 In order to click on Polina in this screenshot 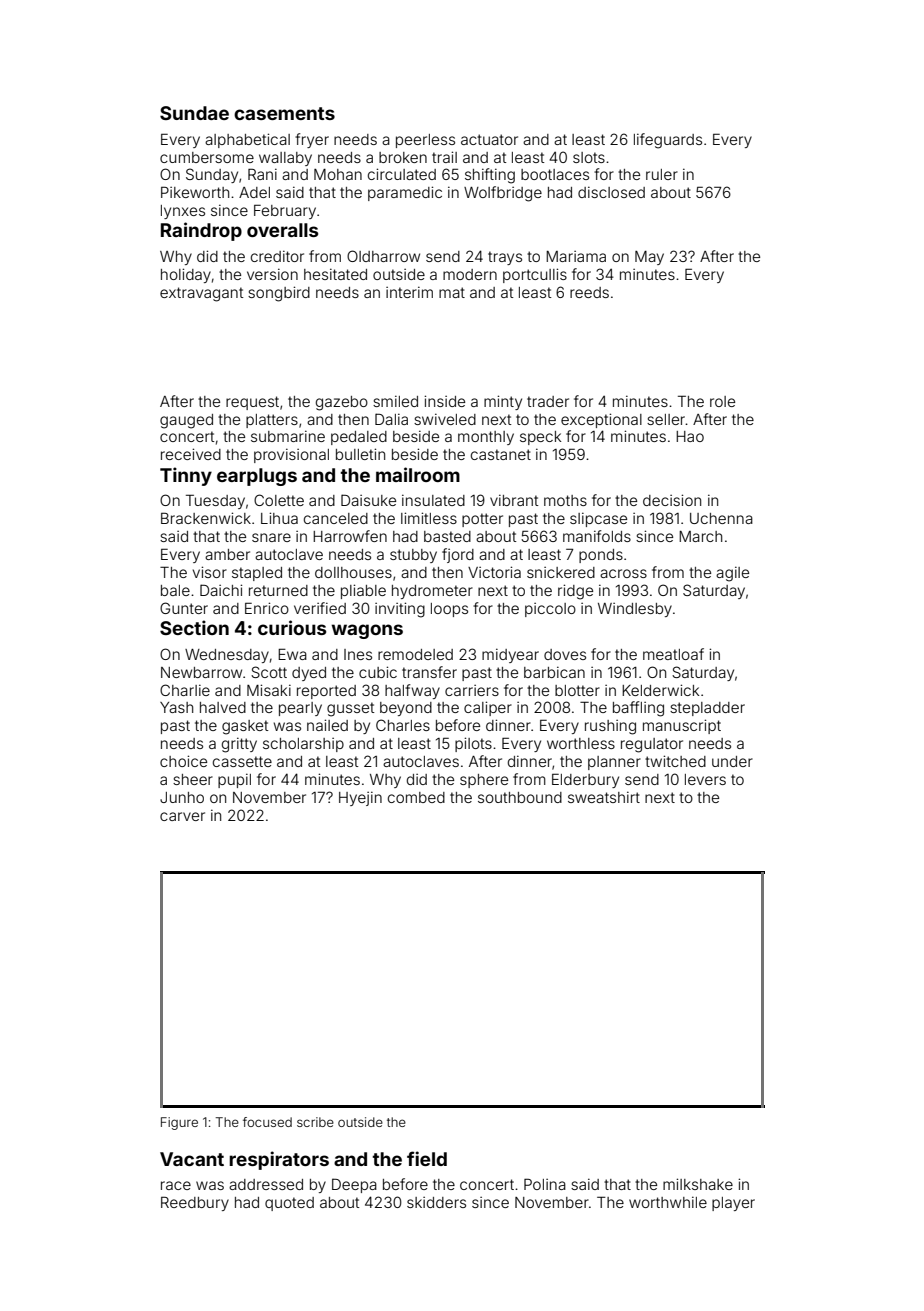, I will do `click(545, 1184)`.
